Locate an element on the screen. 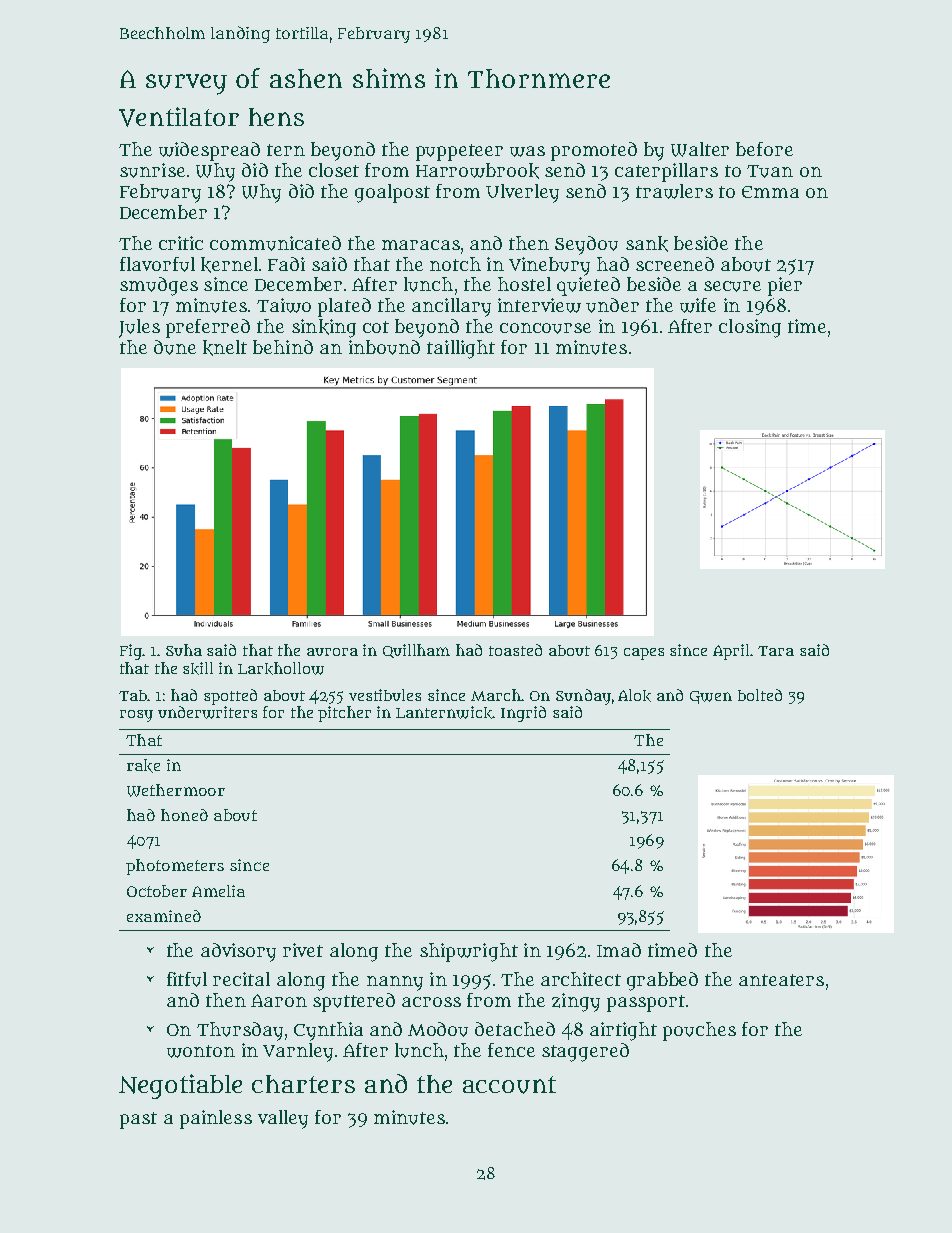  maracas is located at coordinates (421, 245).
